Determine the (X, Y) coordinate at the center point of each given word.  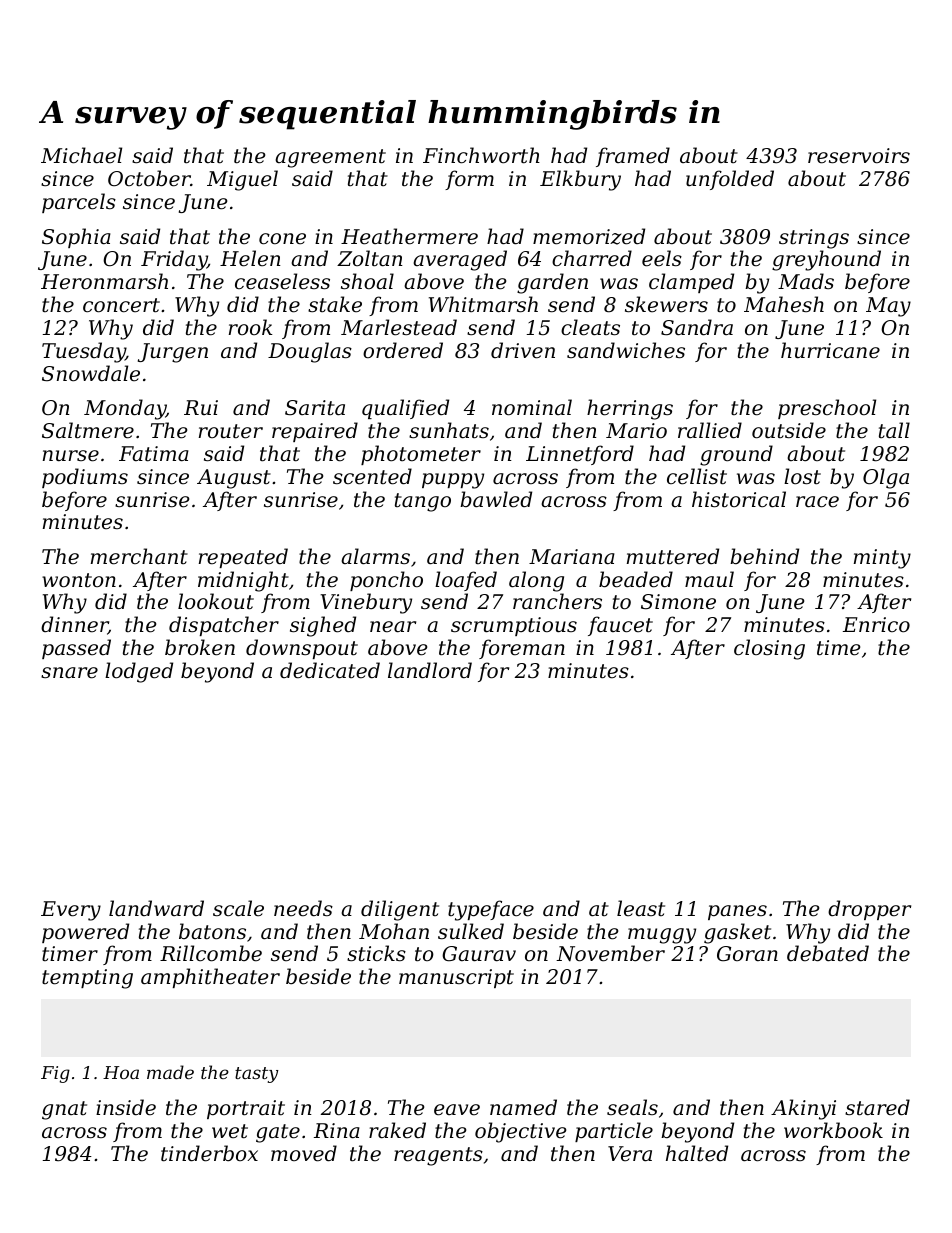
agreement (330, 158)
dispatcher (224, 626)
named (523, 1107)
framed (633, 157)
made (170, 1072)
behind (764, 556)
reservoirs (859, 156)
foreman (522, 649)
